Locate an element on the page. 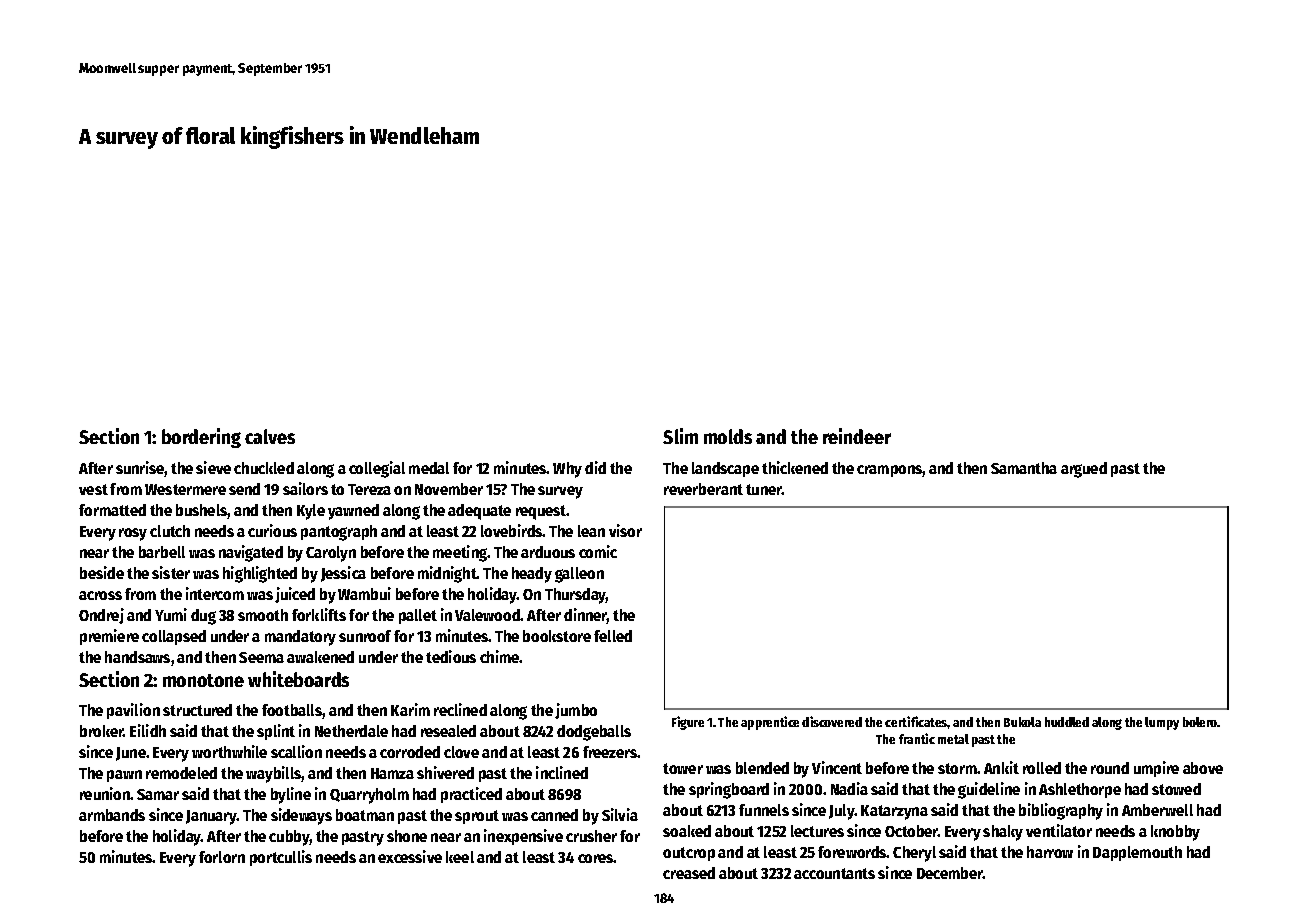 Image resolution: width=1308 pixels, height=924 pixels. tuner is located at coordinates (764, 489).
